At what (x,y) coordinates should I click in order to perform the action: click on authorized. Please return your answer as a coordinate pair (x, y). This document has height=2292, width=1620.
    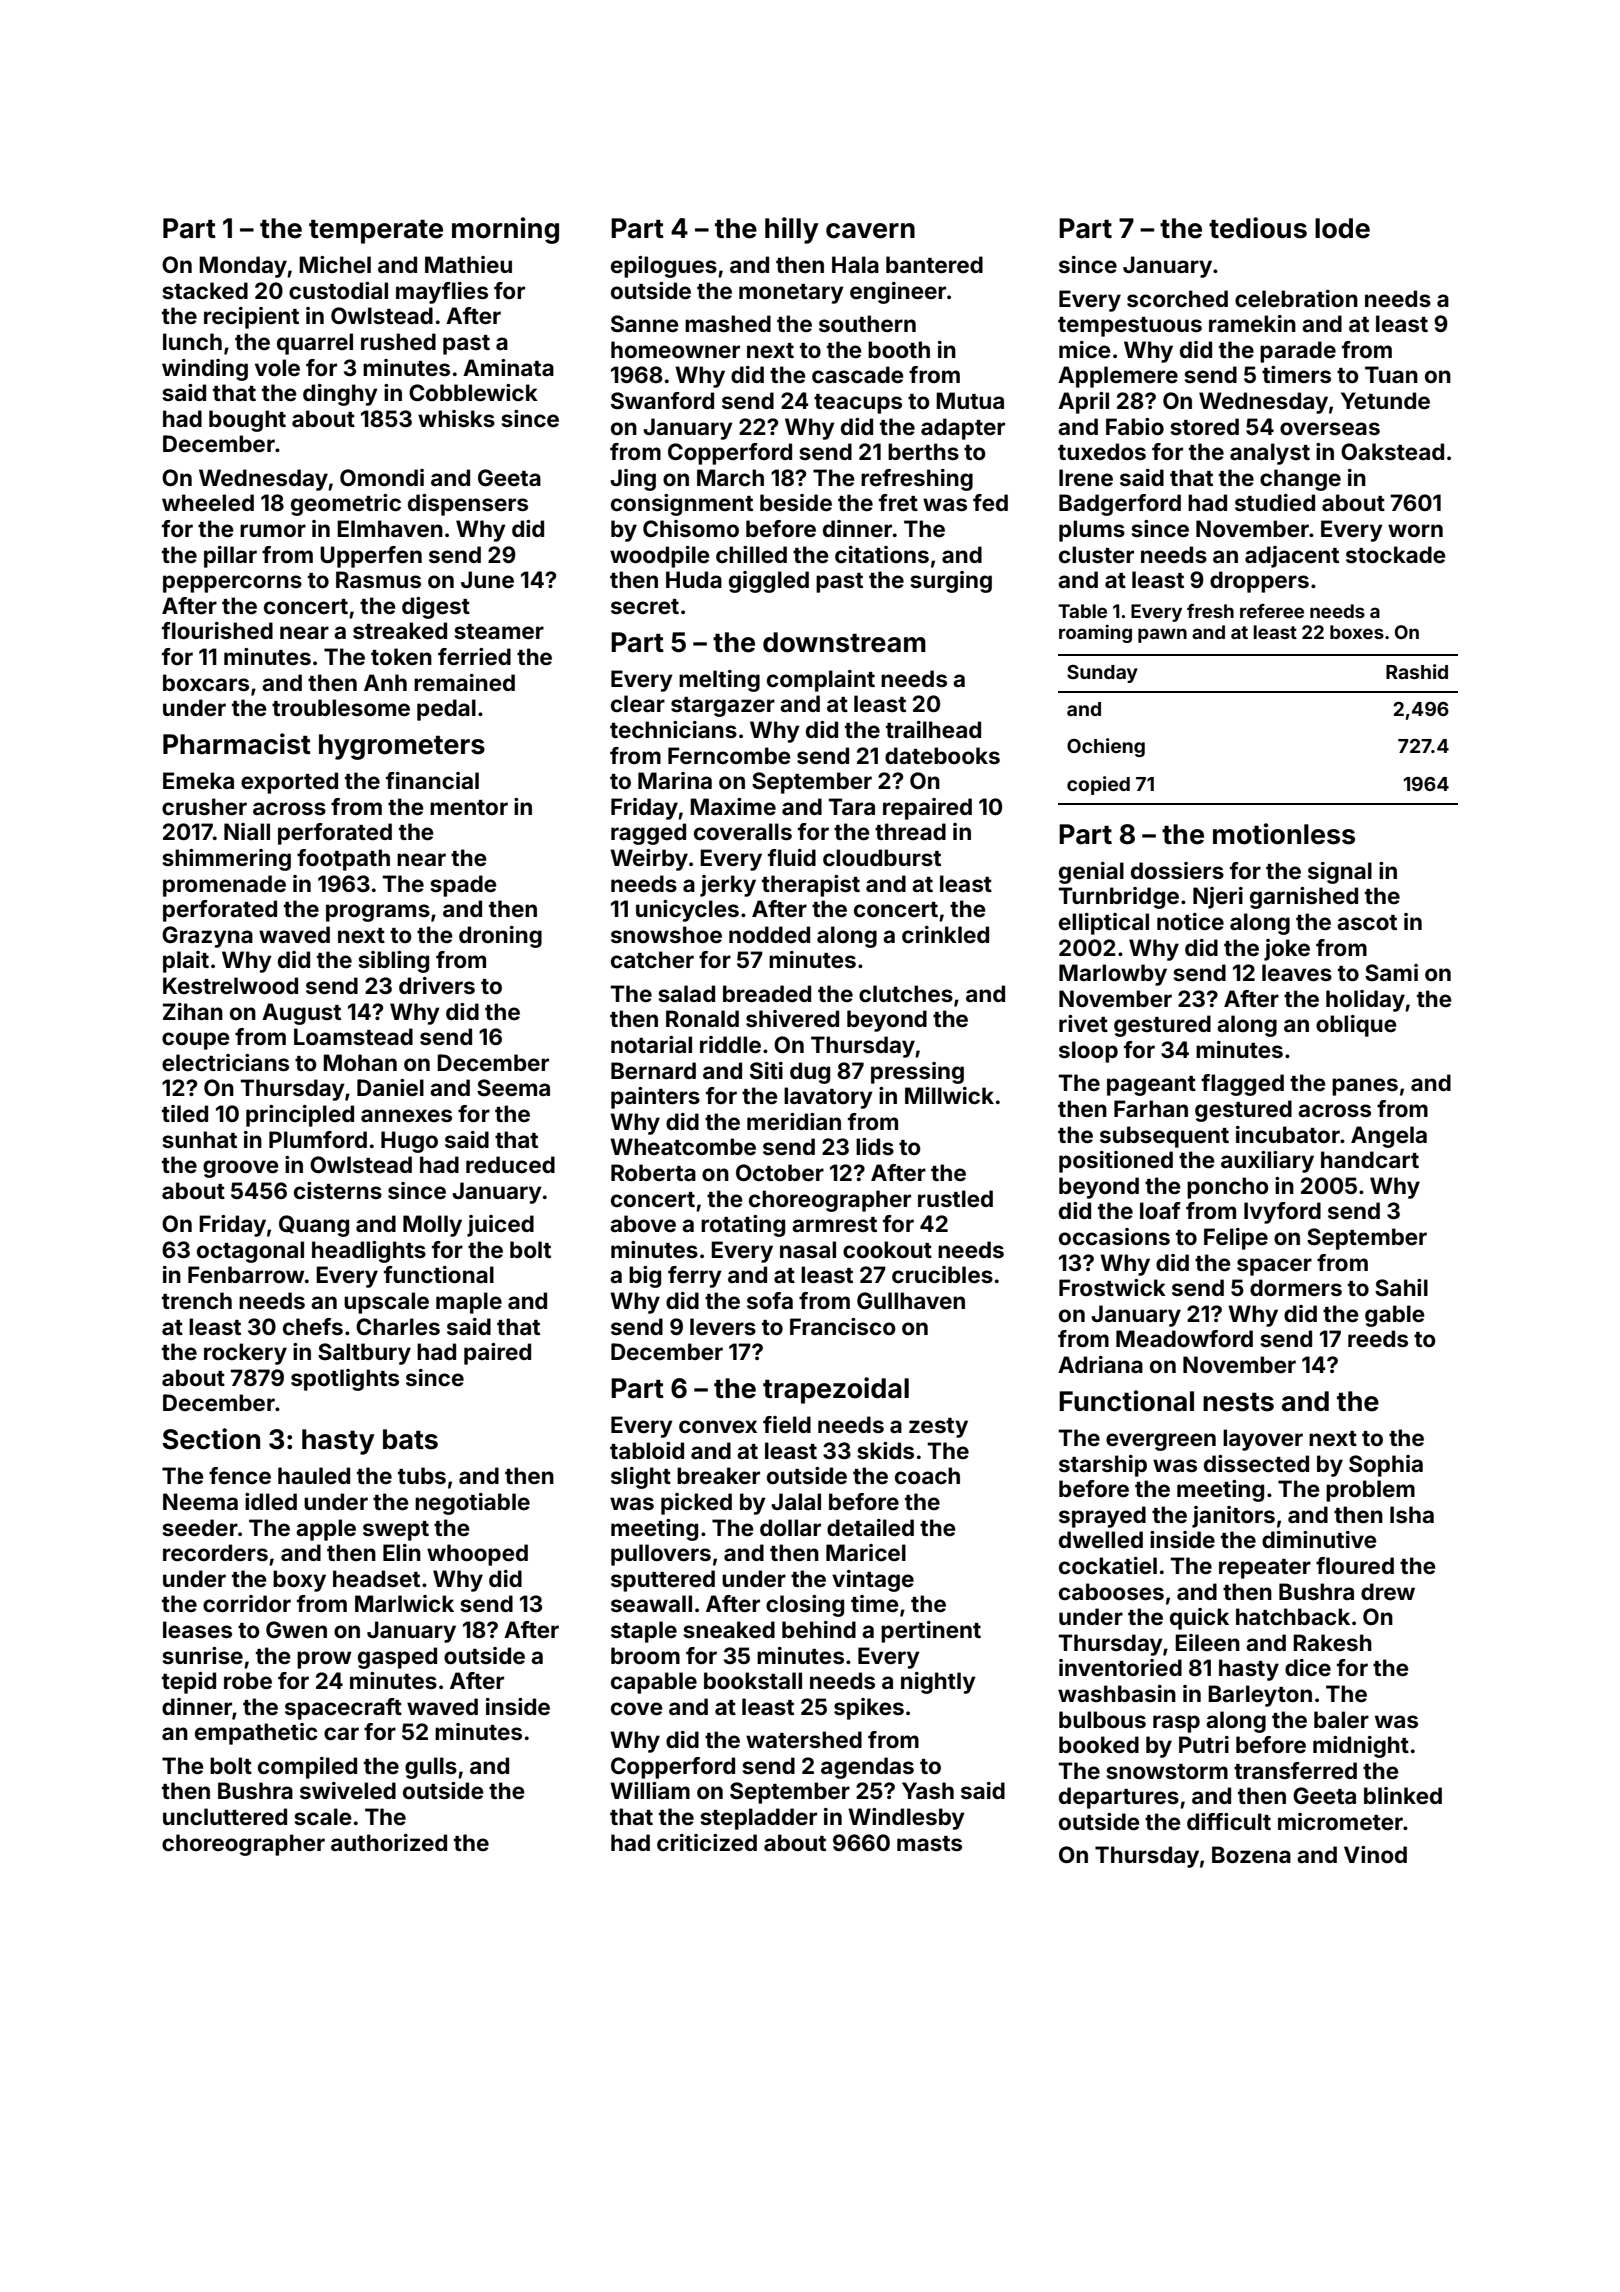
    Looking at the image, I should click on (389, 1842).
